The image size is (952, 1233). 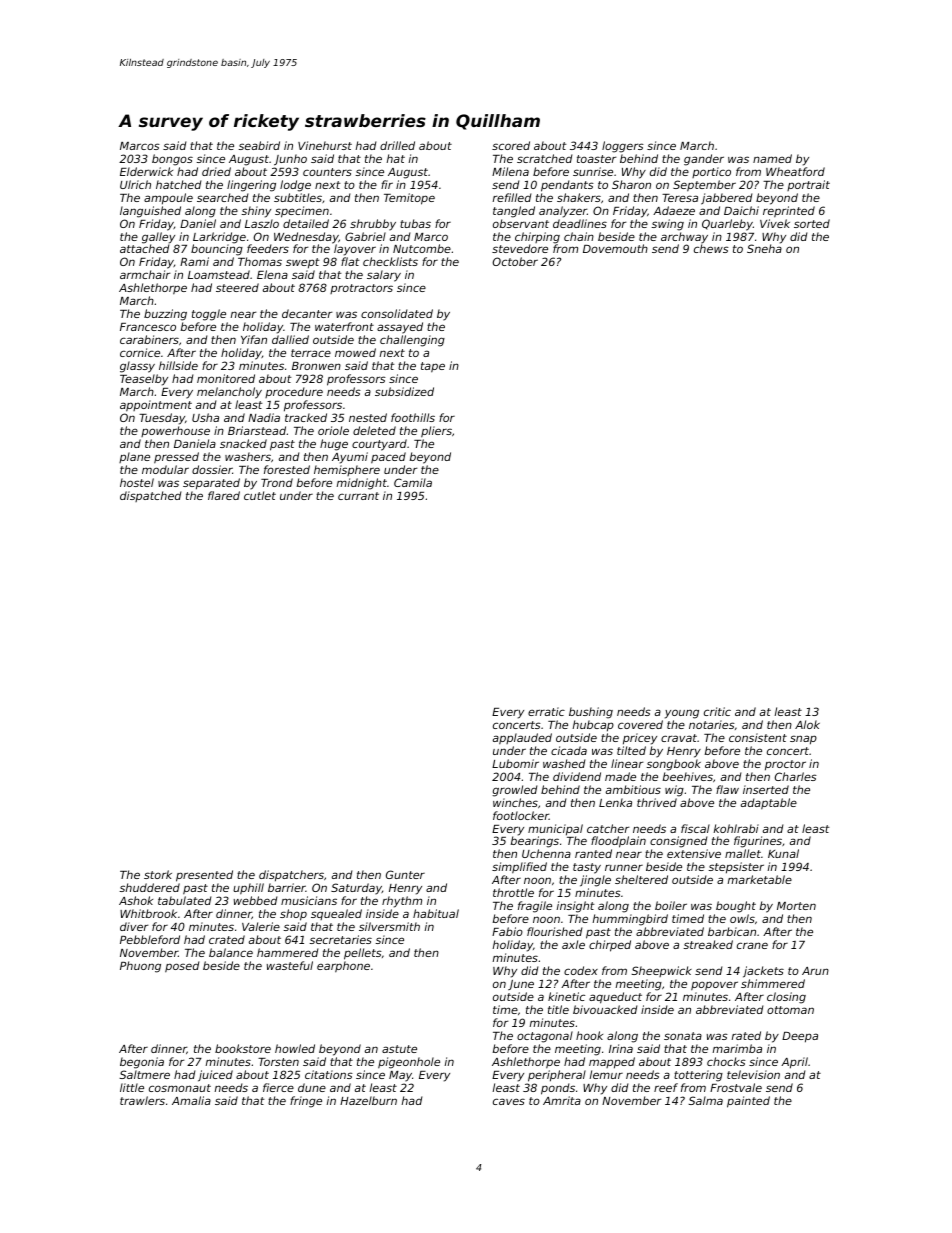 What do you see at coordinates (259, 145) in the image?
I see `seabird` at bounding box center [259, 145].
